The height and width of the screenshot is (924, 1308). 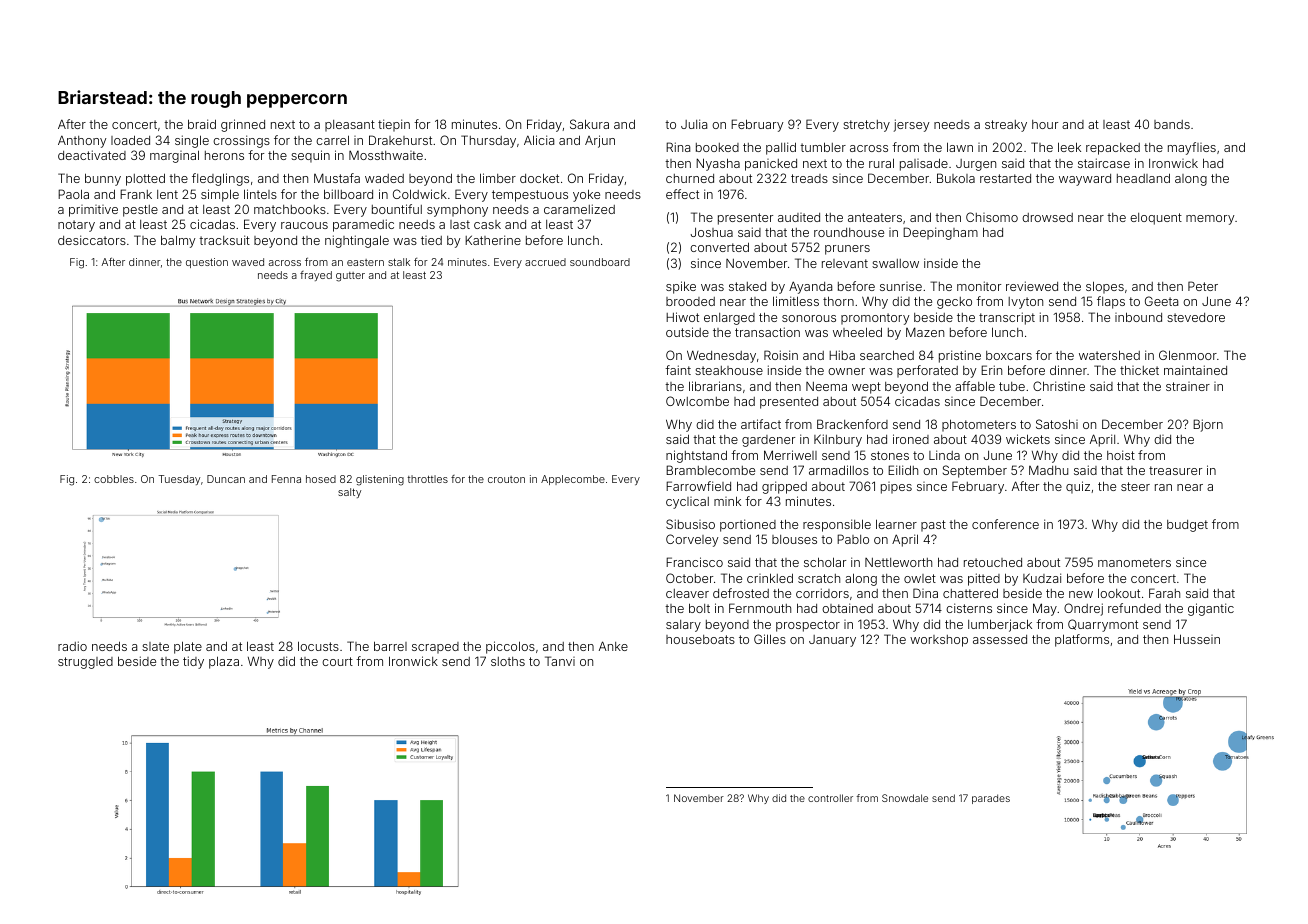 What do you see at coordinates (508, 661) in the screenshot?
I see `sloths` at bounding box center [508, 661].
